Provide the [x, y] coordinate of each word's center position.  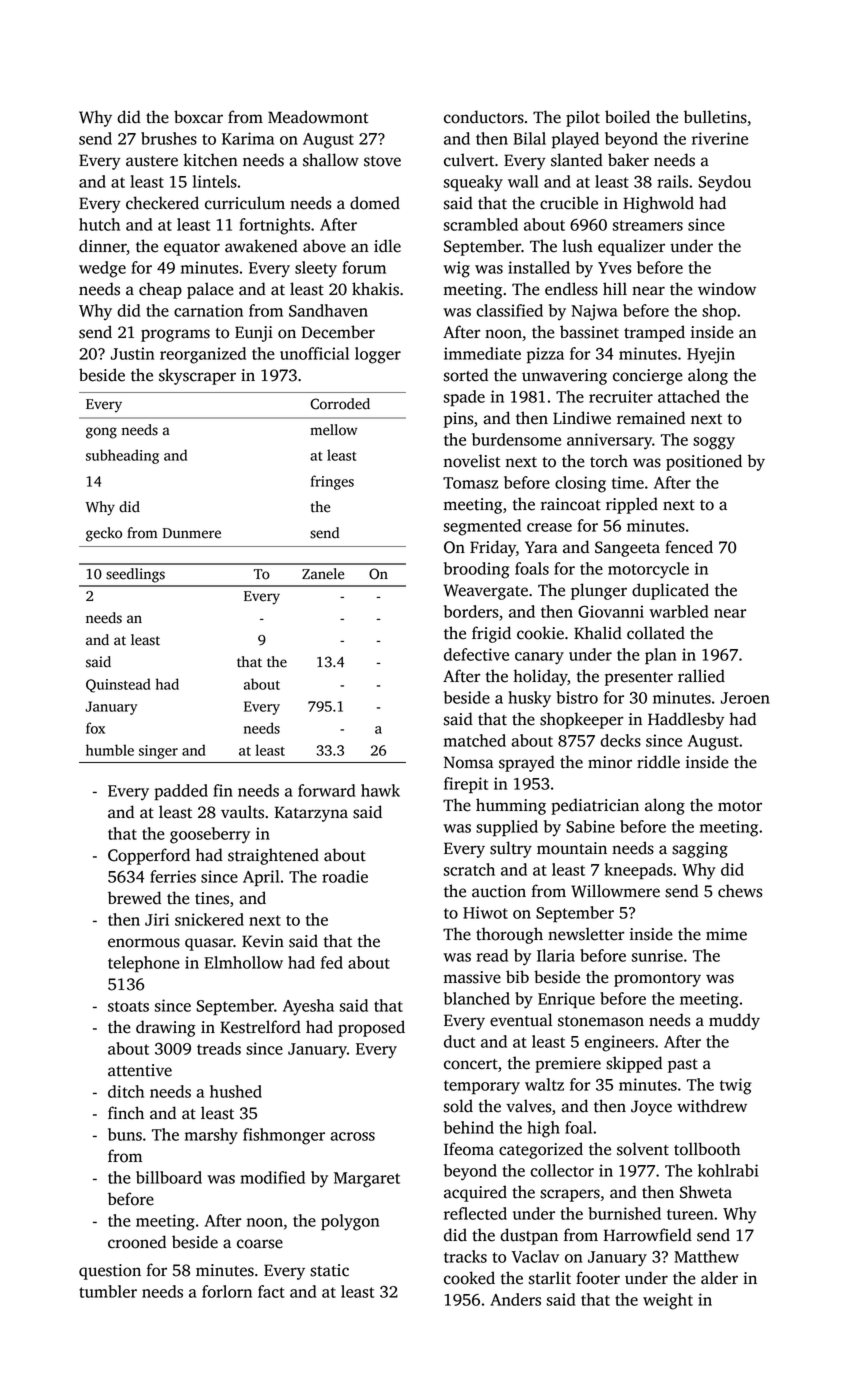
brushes [169, 138]
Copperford [149, 856]
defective [476, 654]
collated [656, 633]
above [324, 246]
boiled [627, 117]
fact [271, 1291]
